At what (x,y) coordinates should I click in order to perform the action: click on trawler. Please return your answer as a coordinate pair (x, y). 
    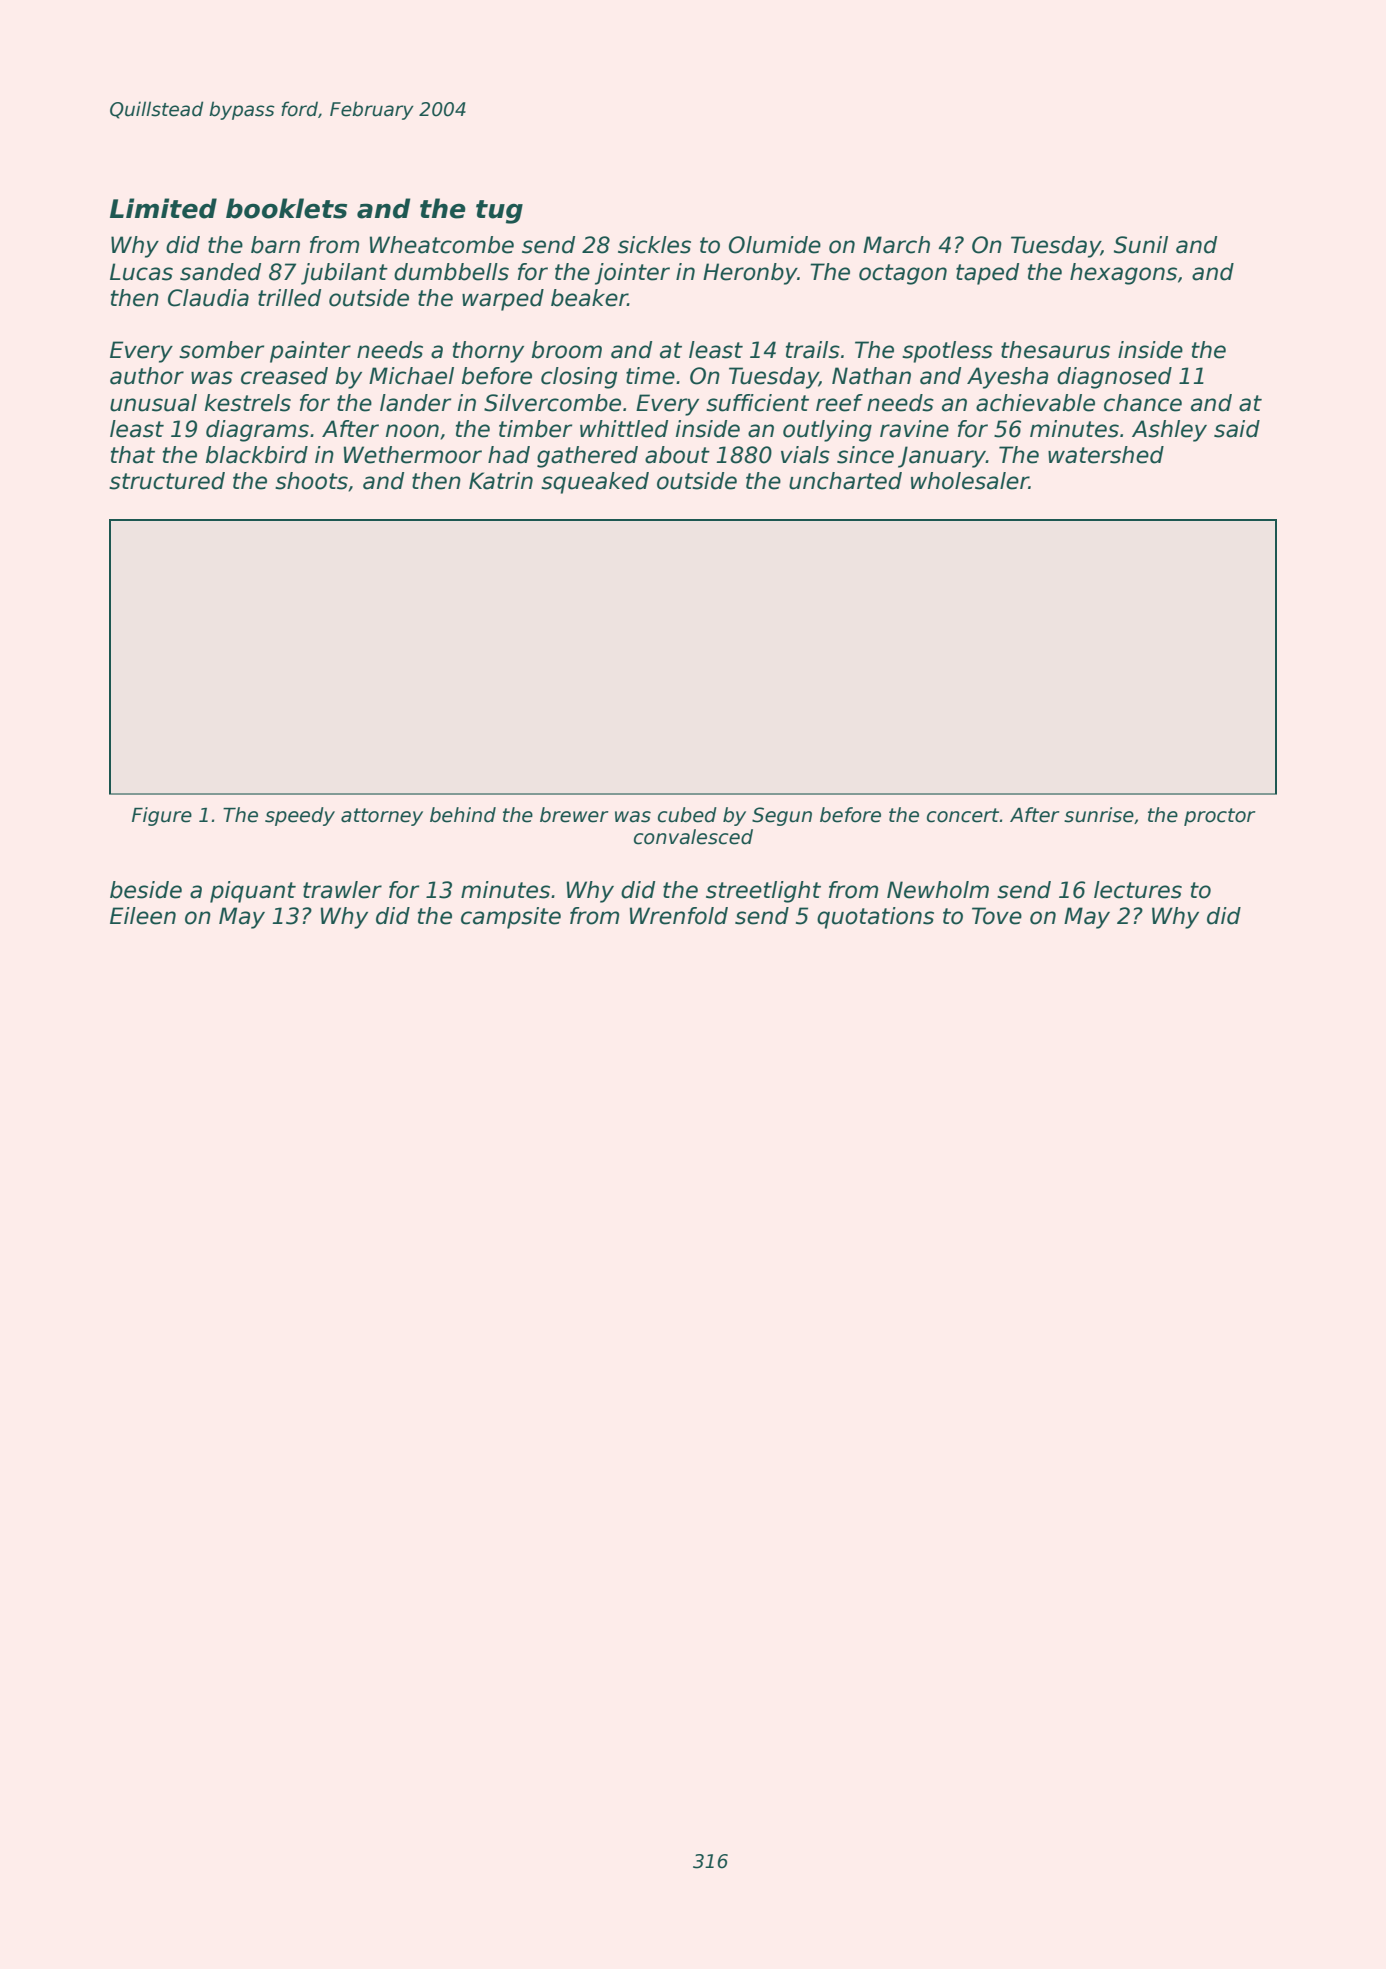
    Looking at the image, I should click on (342, 890).
